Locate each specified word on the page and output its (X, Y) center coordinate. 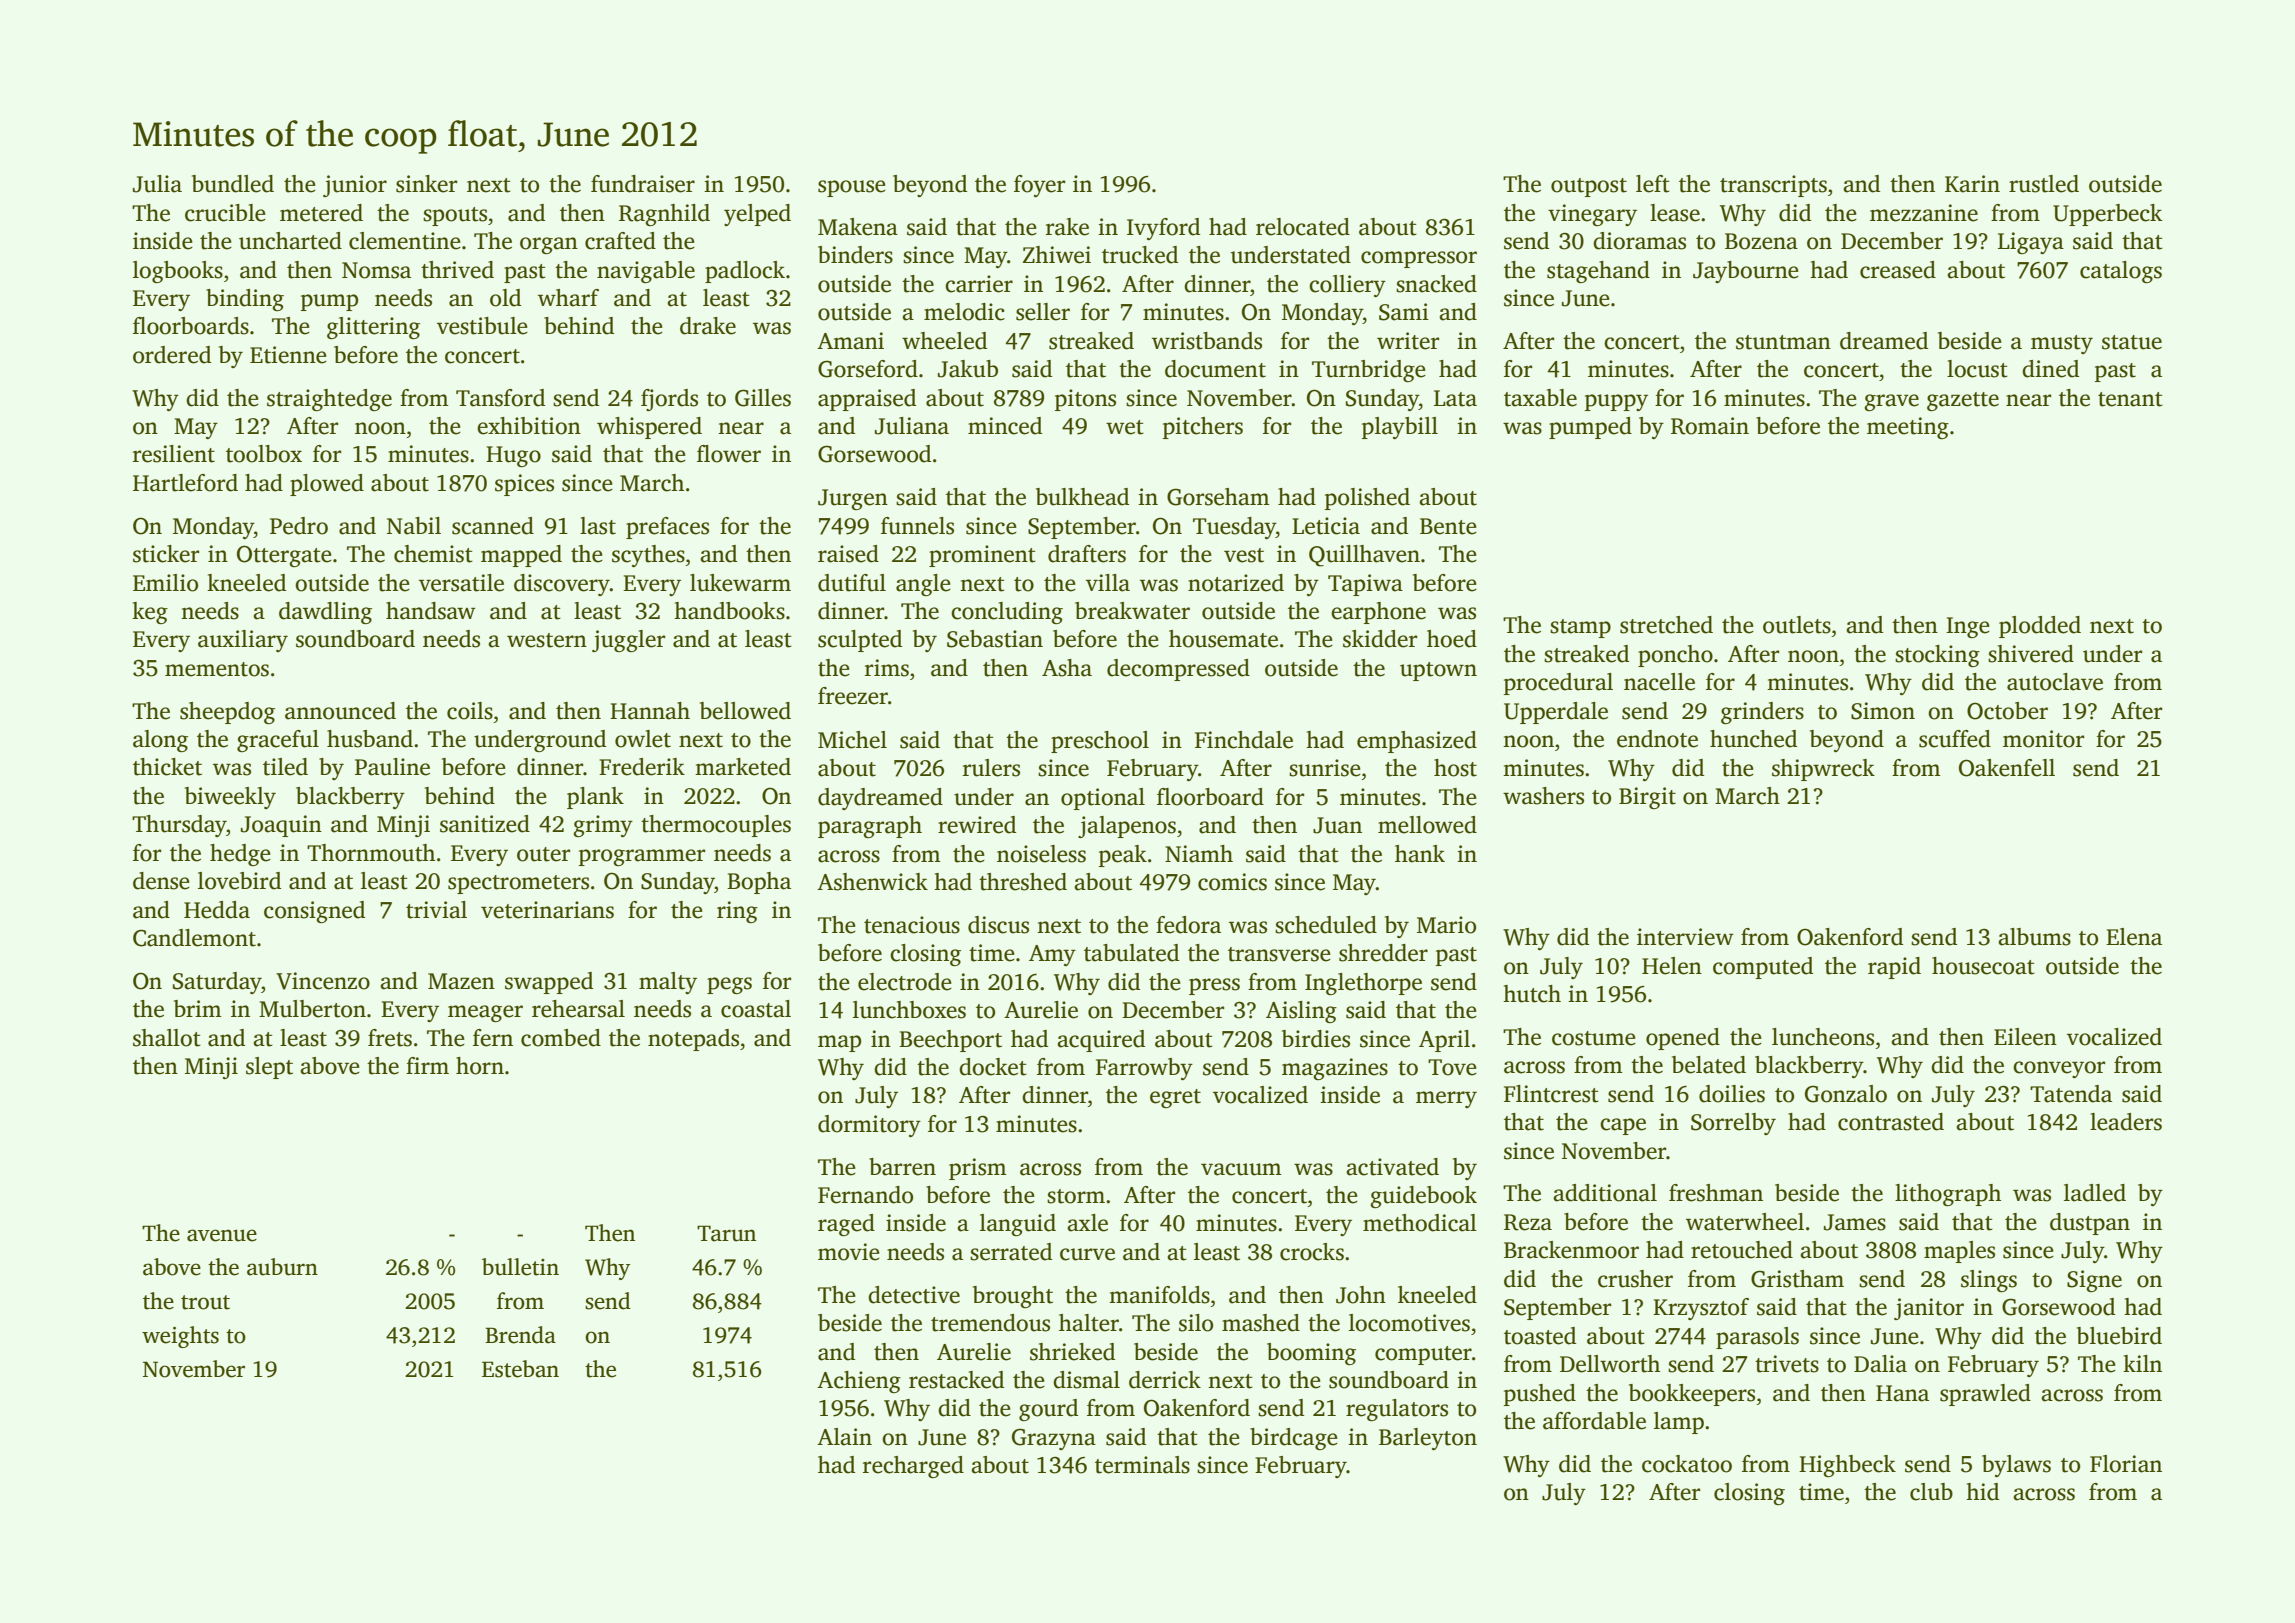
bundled (233, 184)
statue (2132, 342)
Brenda (520, 1335)
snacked (1436, 284)
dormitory (869, 1126)
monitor (2044, 739)
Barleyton (1428, 1439)
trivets (1787, 1364)
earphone (1378, 613)
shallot (167, 1038)
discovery (562, 585)
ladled (2095, 1193)
